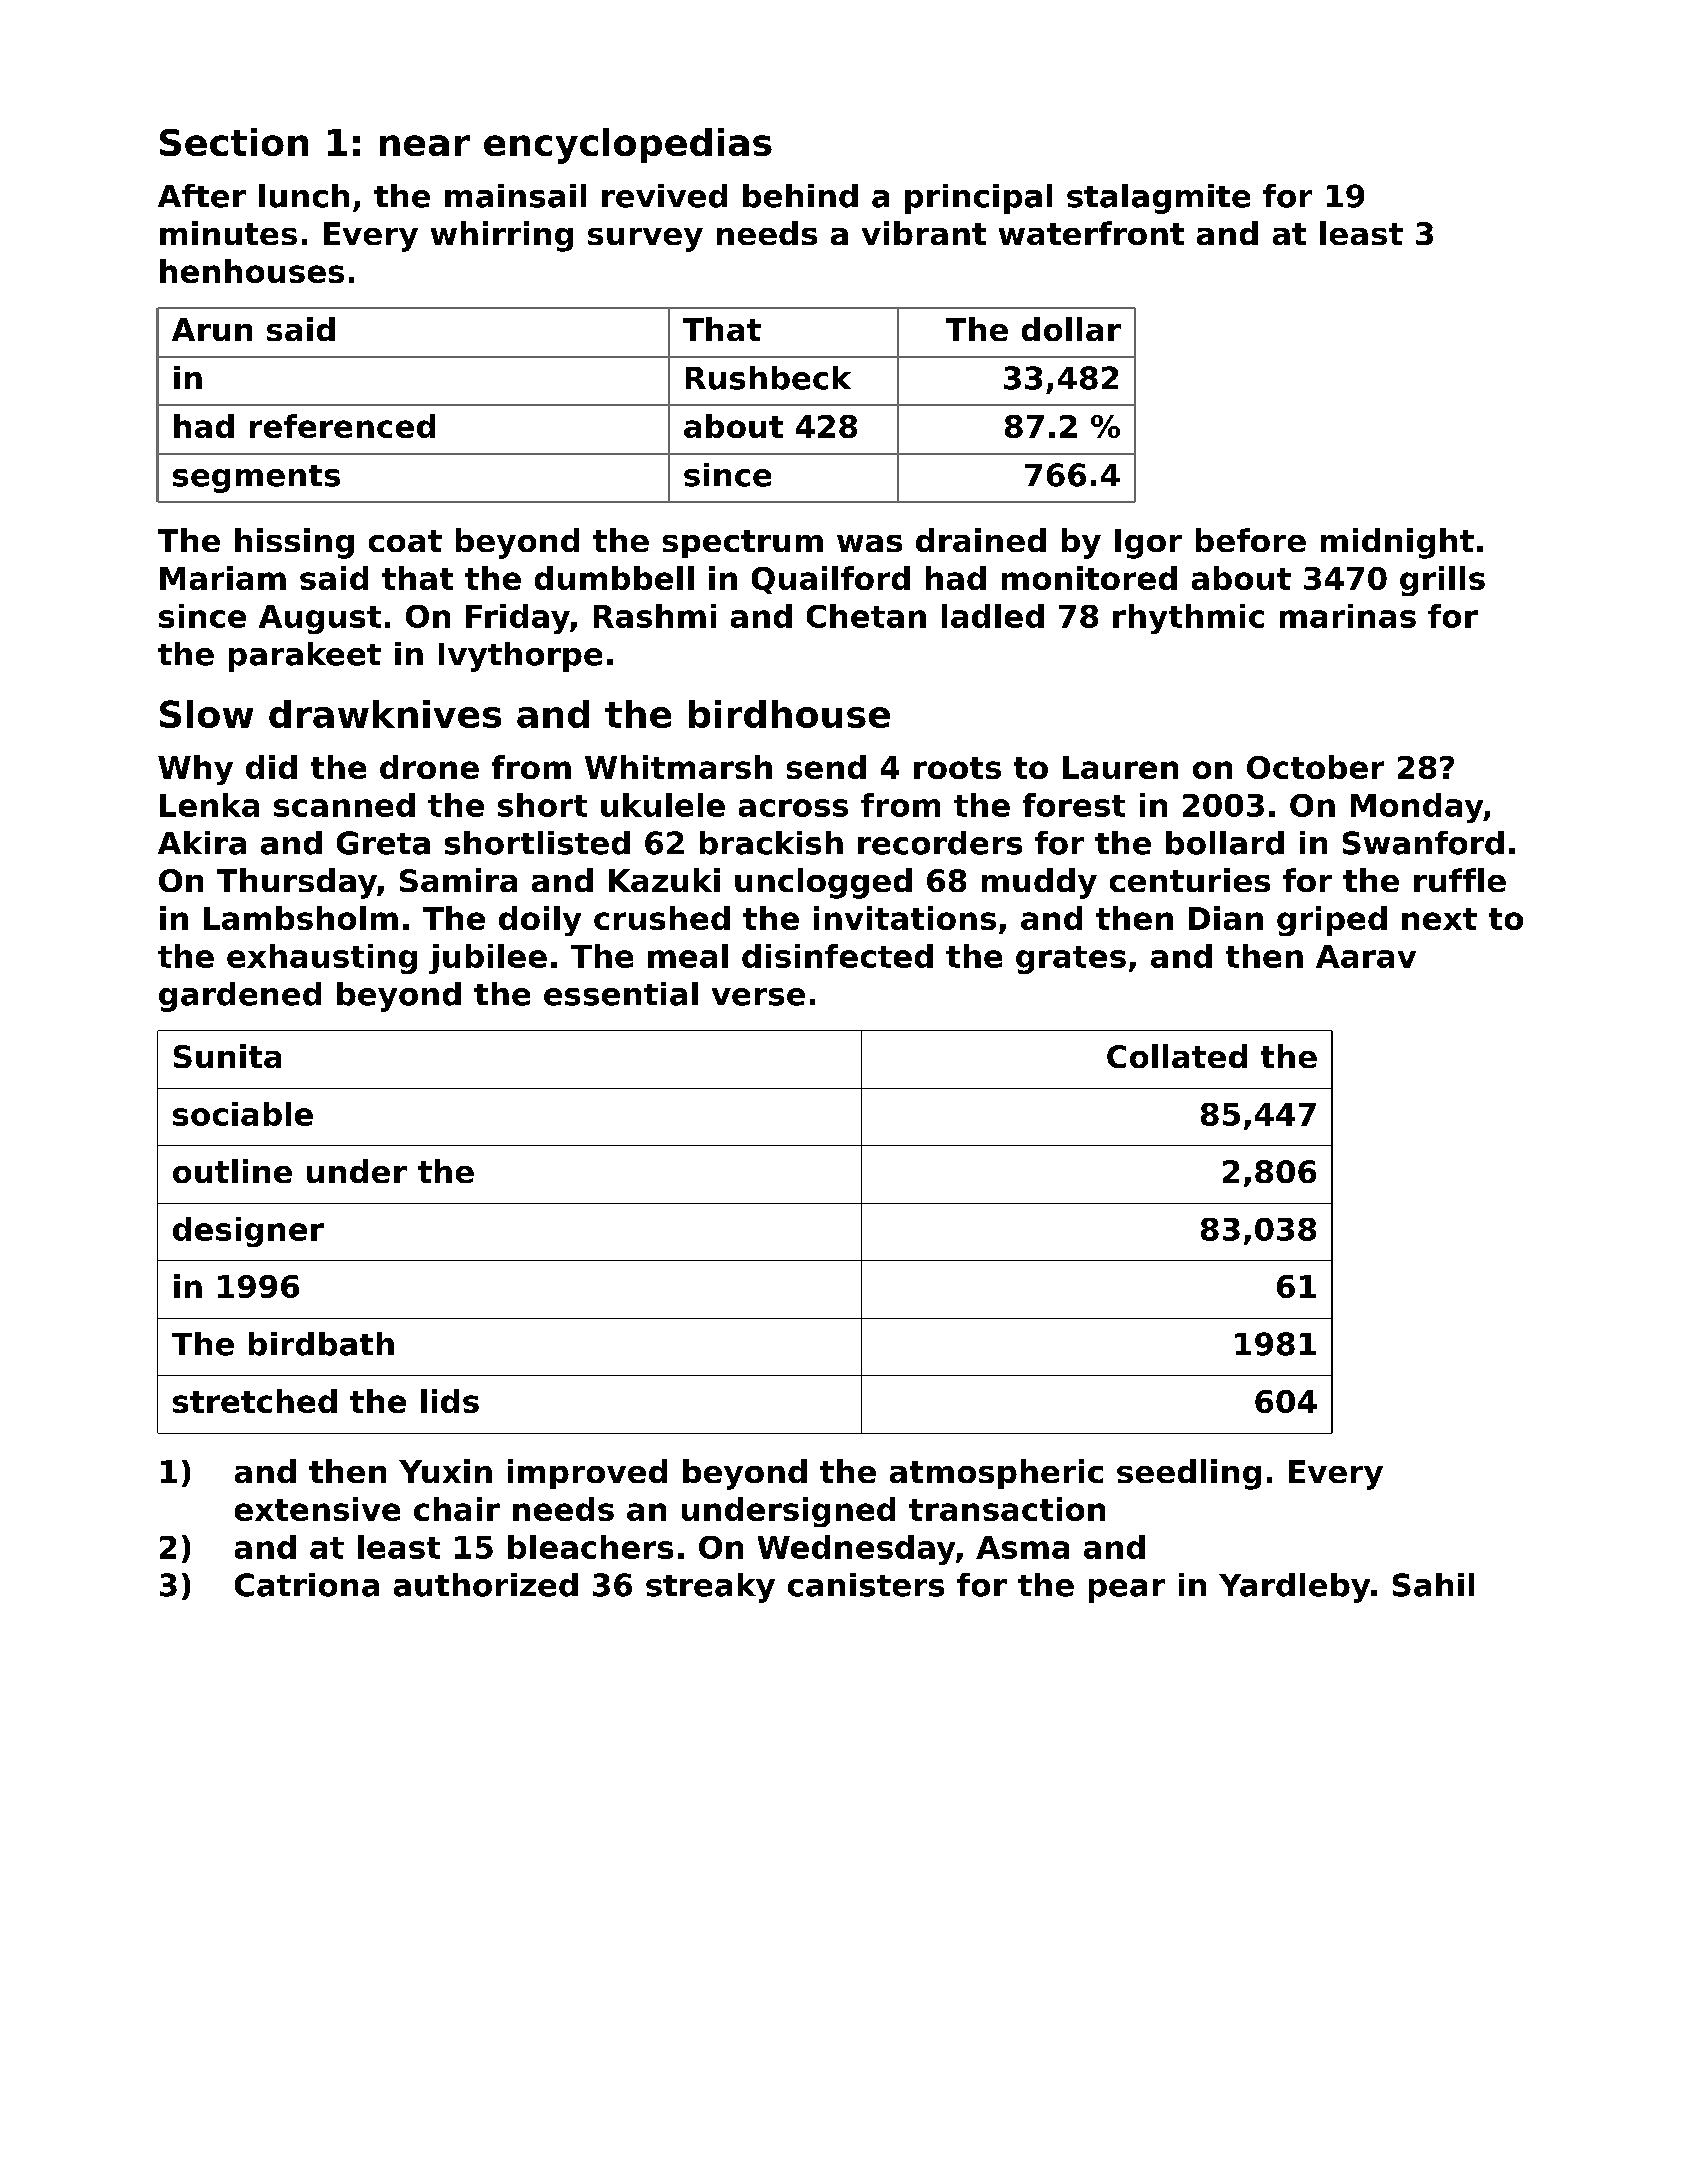  I want to click on stalagmite, so click(1158, 199).
